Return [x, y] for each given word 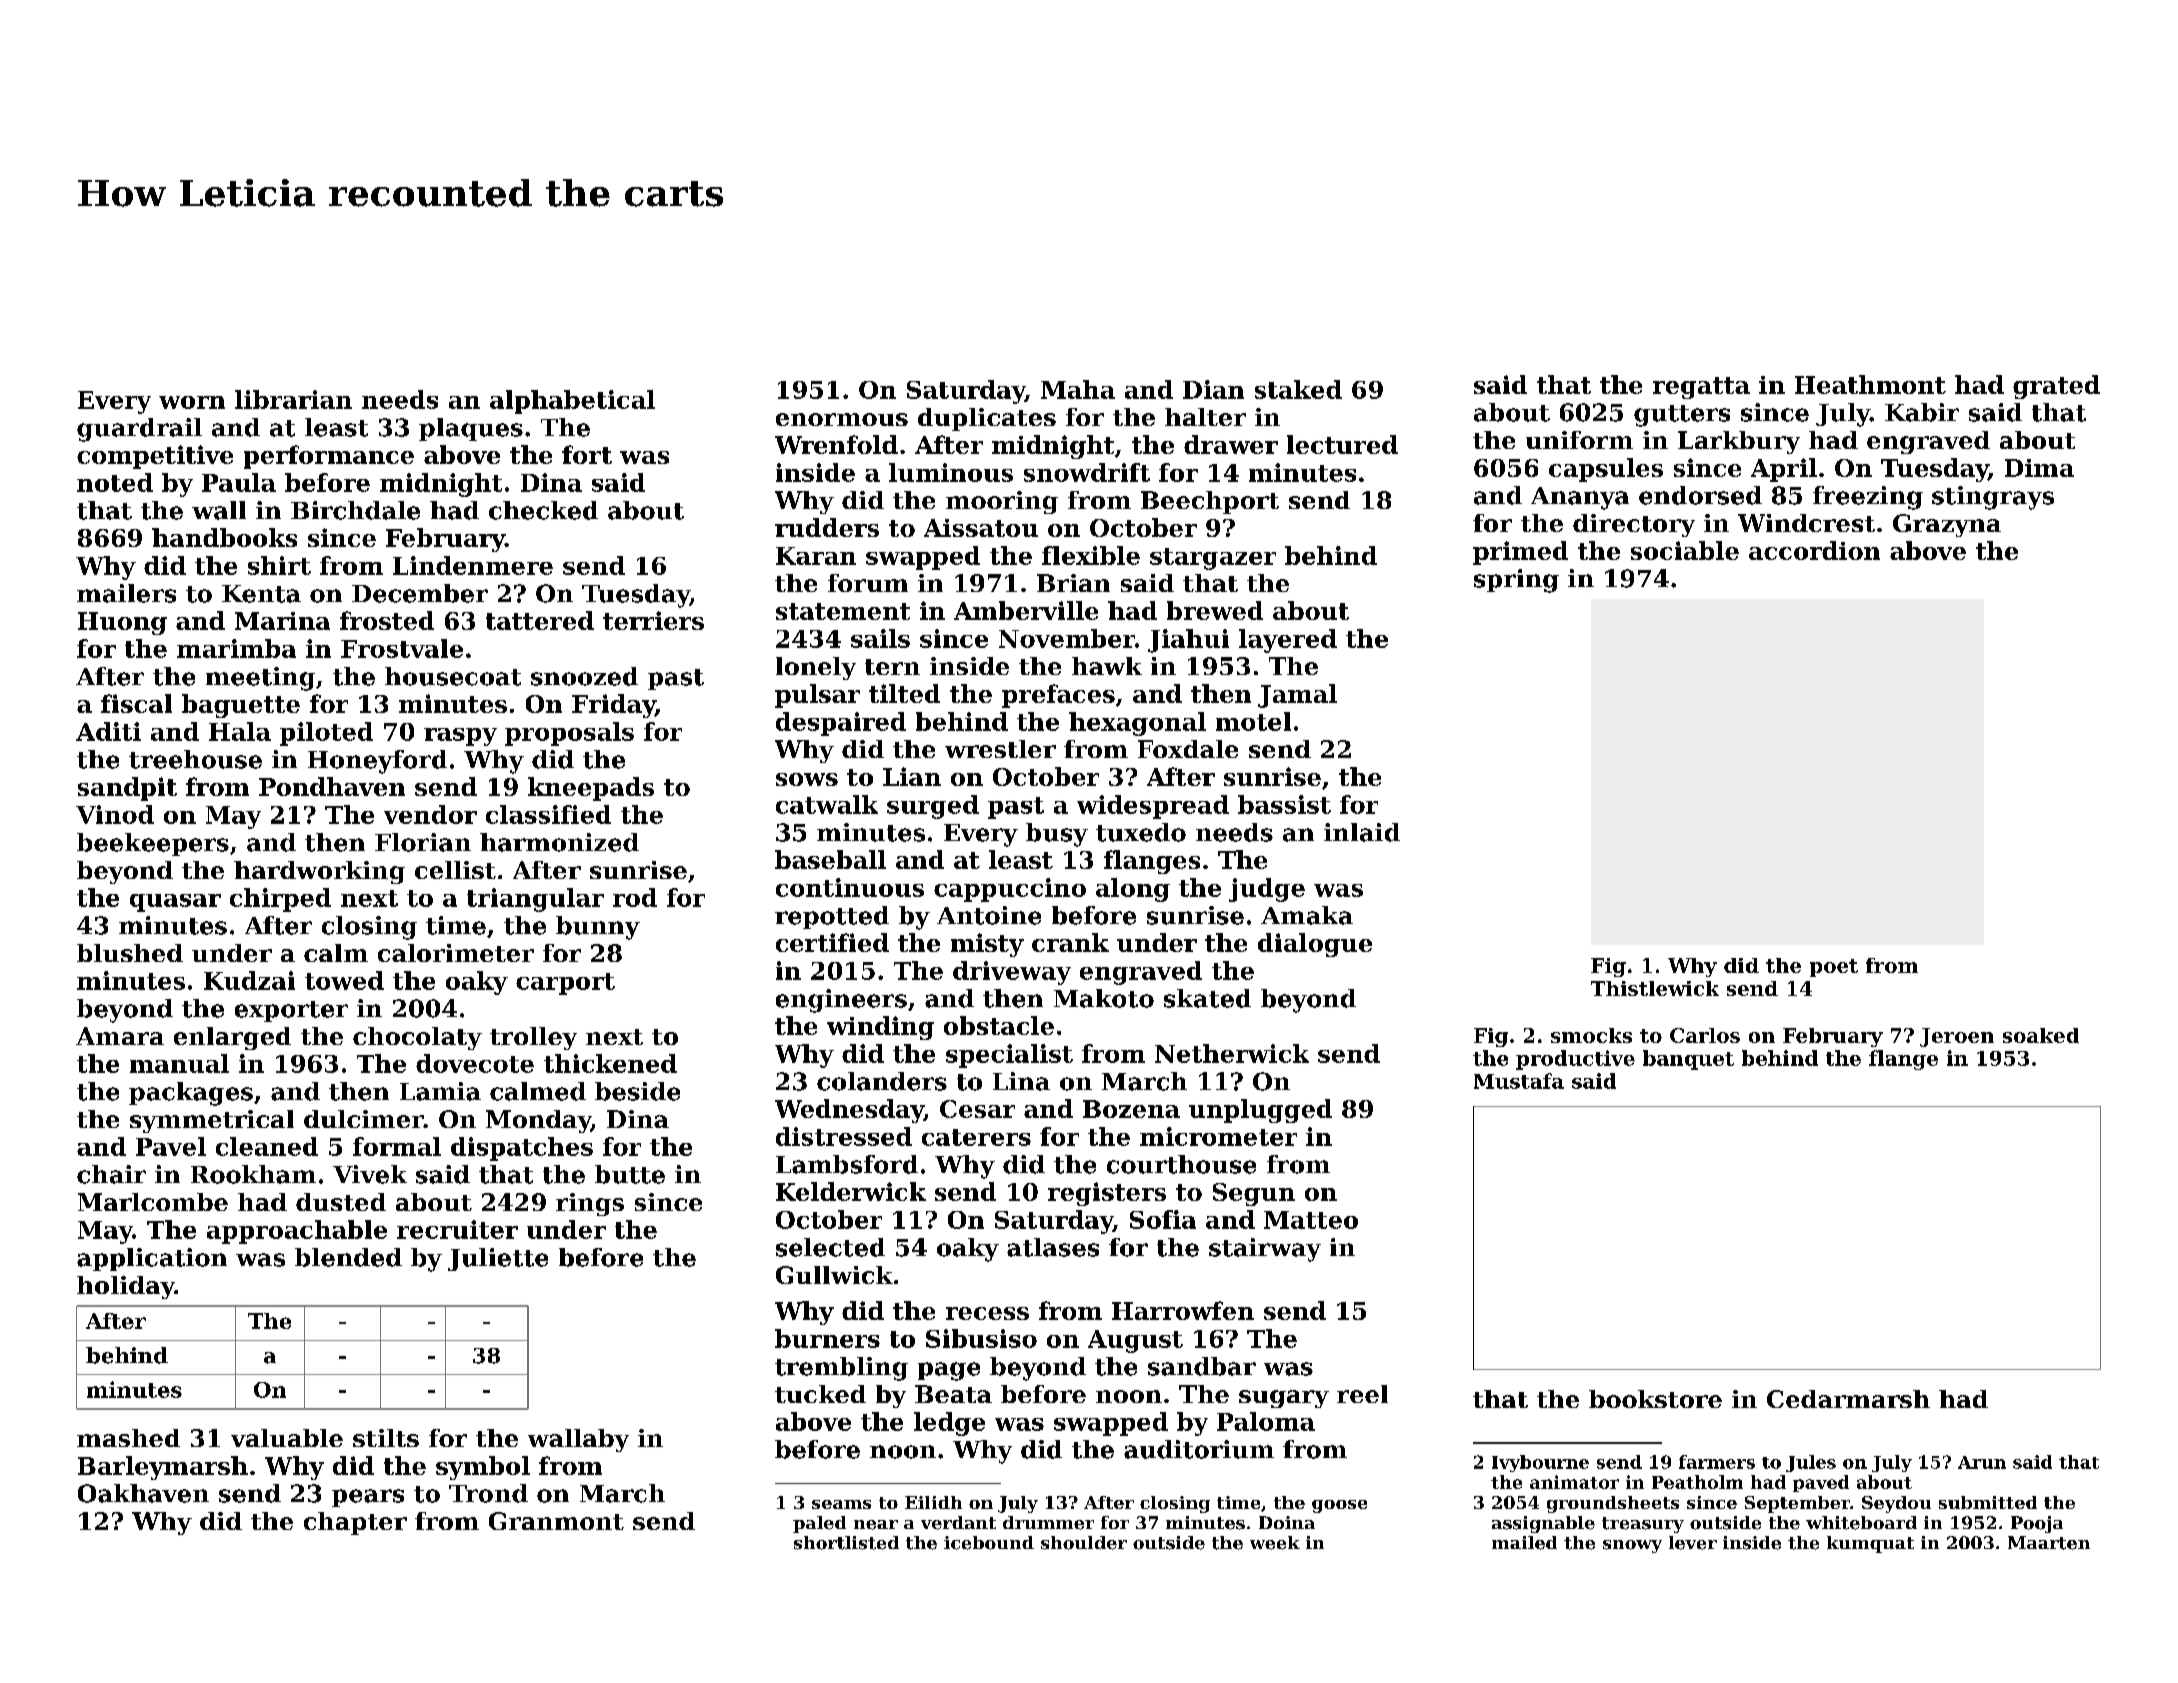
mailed [1524, 1543]
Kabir [1922, 412]
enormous [842, 419]
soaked [2041, 1035]
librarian [293, 399]
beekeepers [153, 844]
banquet [1688, 1060]
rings [590, 1204]
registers [1107, 1194]
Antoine [989, 915]
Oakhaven [143, 1493]
